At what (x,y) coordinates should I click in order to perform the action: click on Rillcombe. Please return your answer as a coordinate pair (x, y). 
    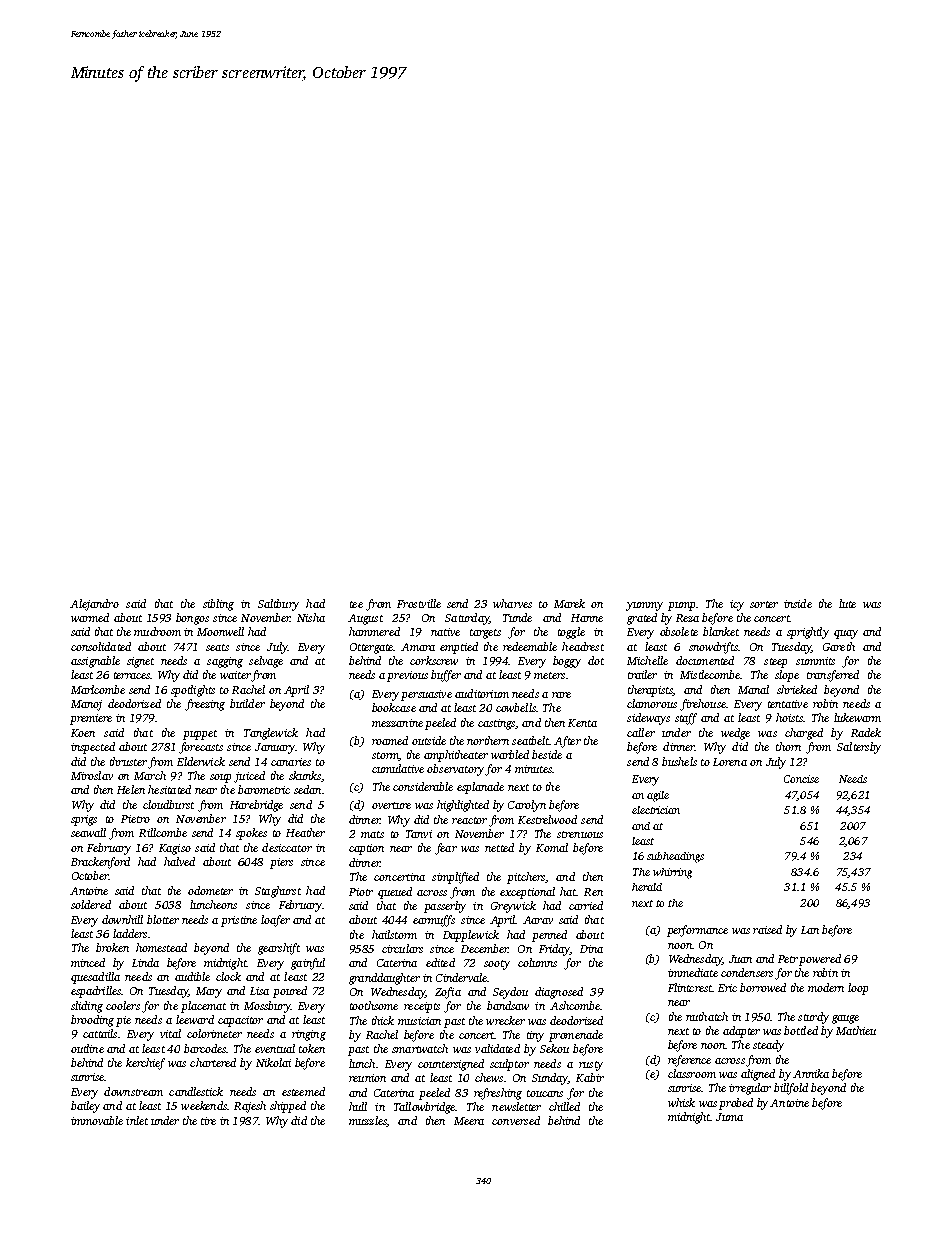
    Looking at the image, I should click on (163, 832).
